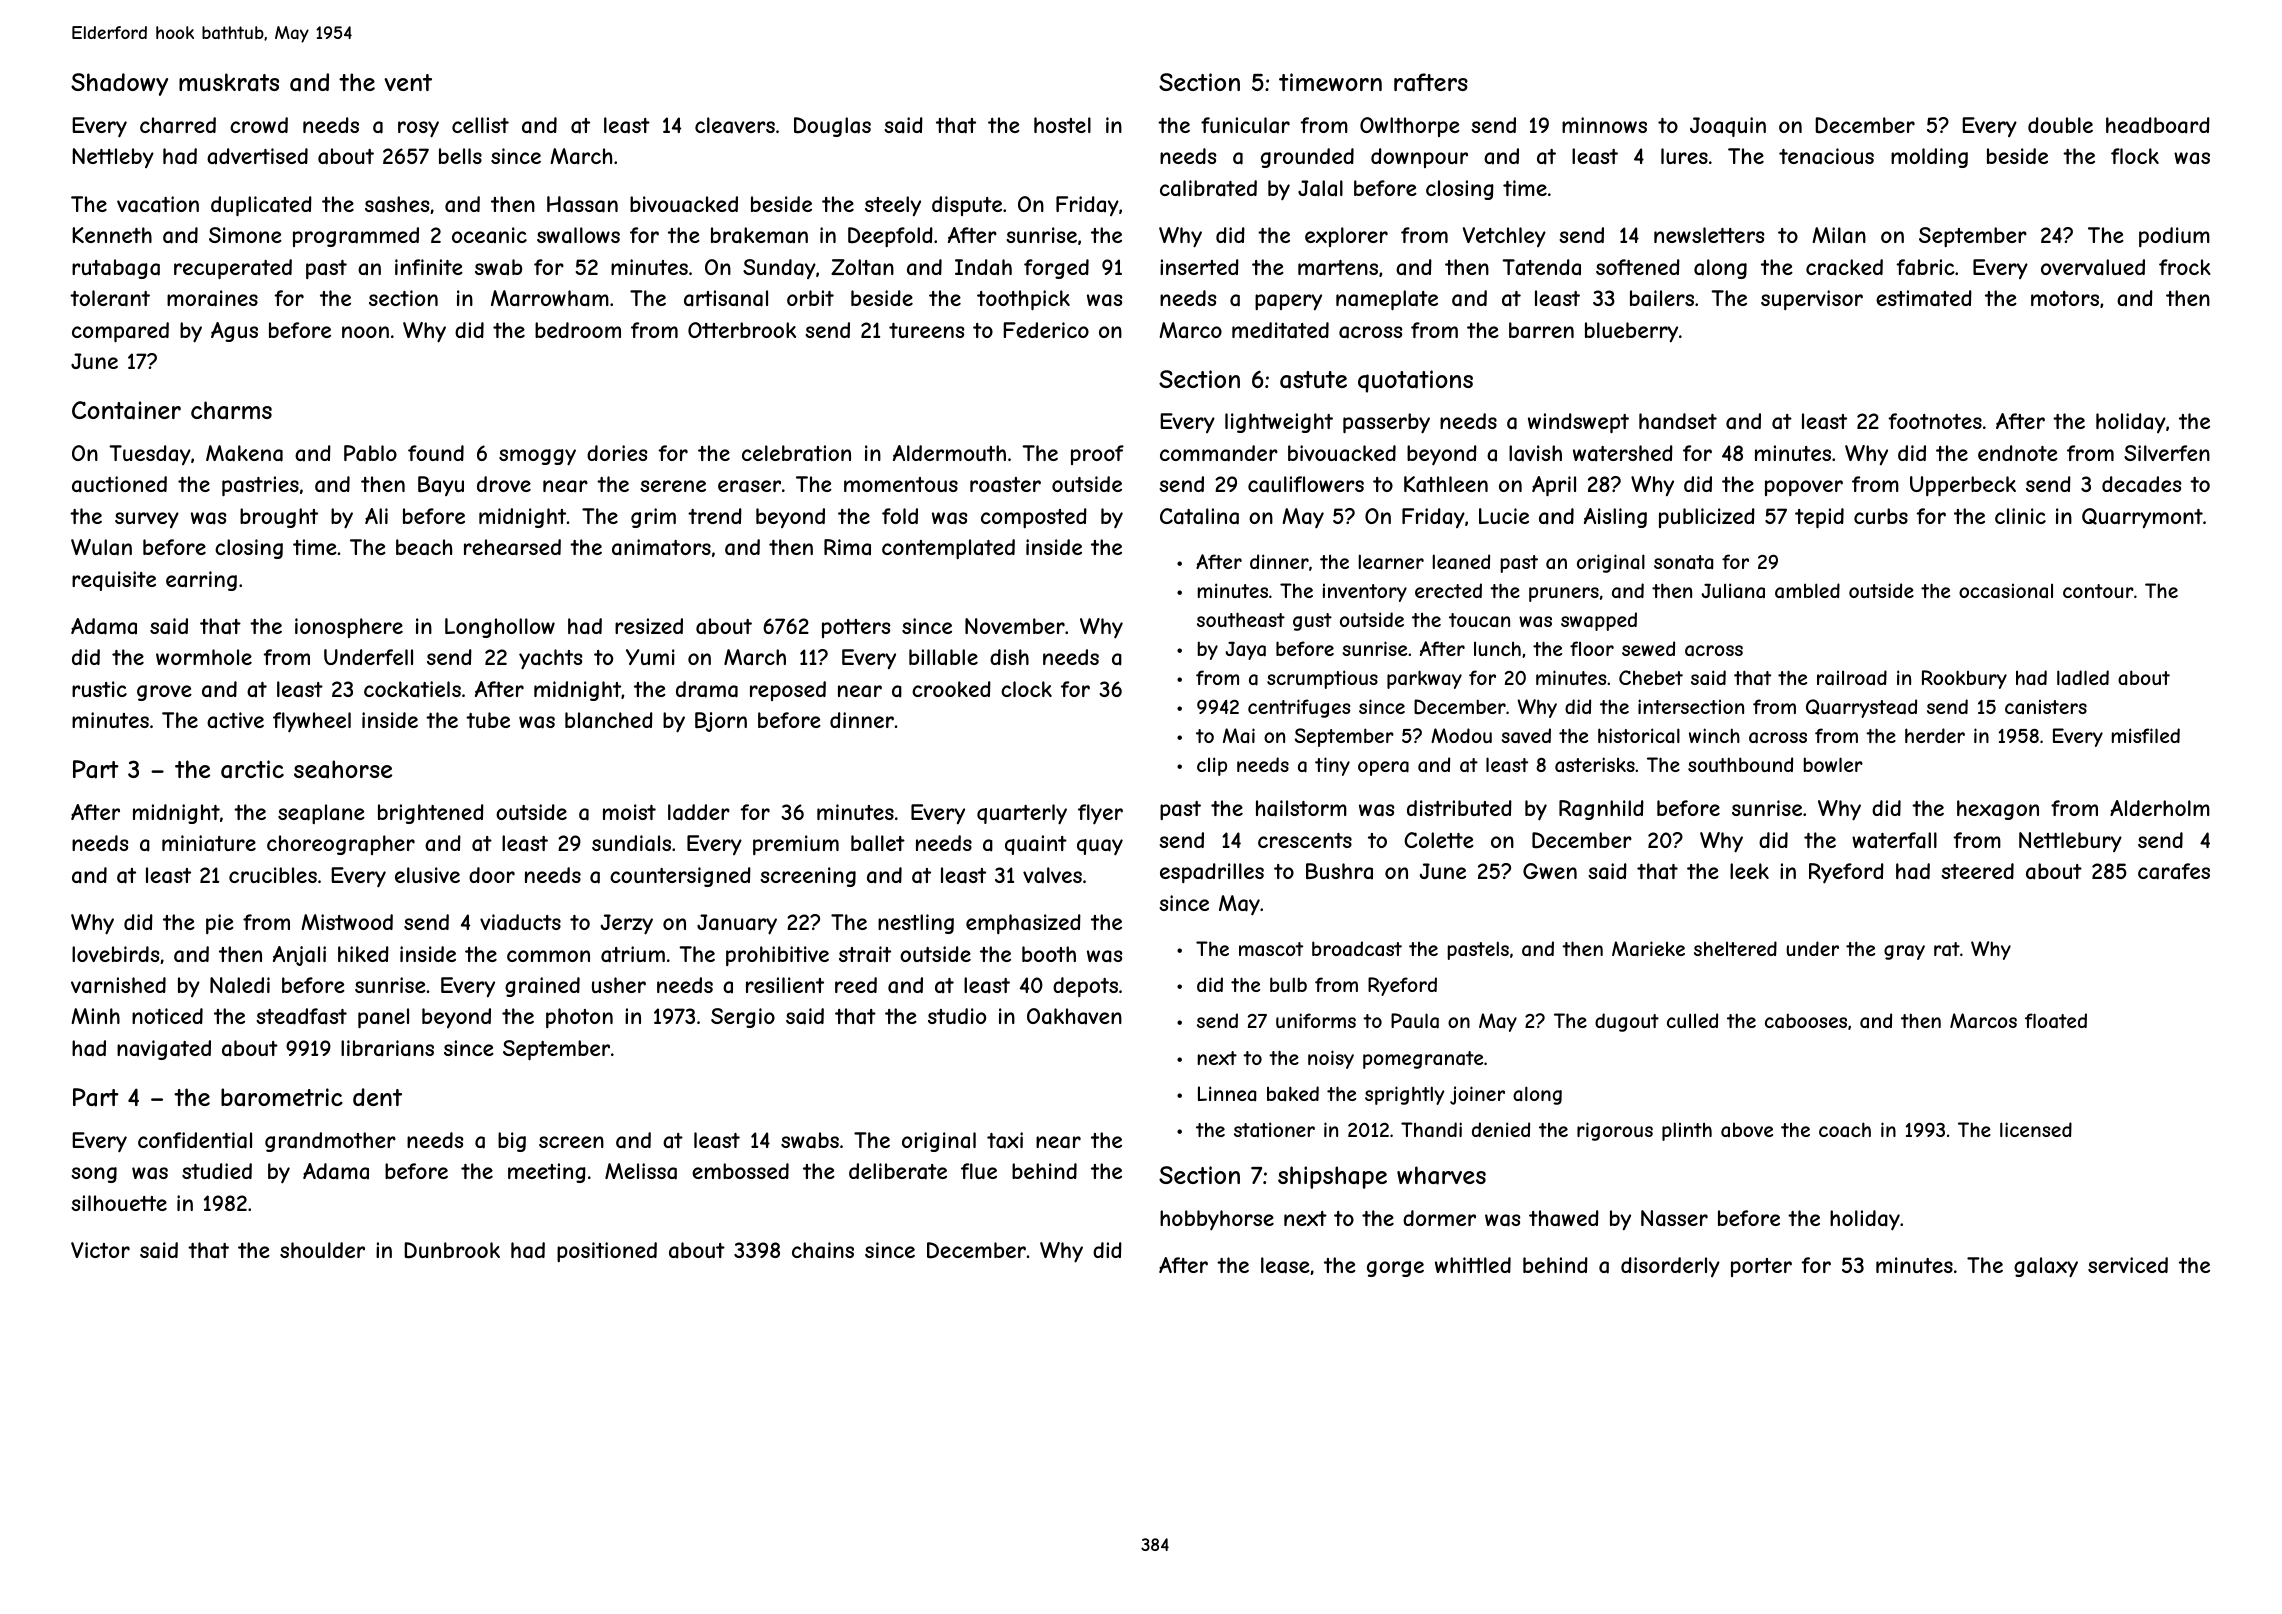 The image size is (2282, 1614). Describe the element at coordinates (1595, 764) in the screenshot. I see `asterisks` at that location.
